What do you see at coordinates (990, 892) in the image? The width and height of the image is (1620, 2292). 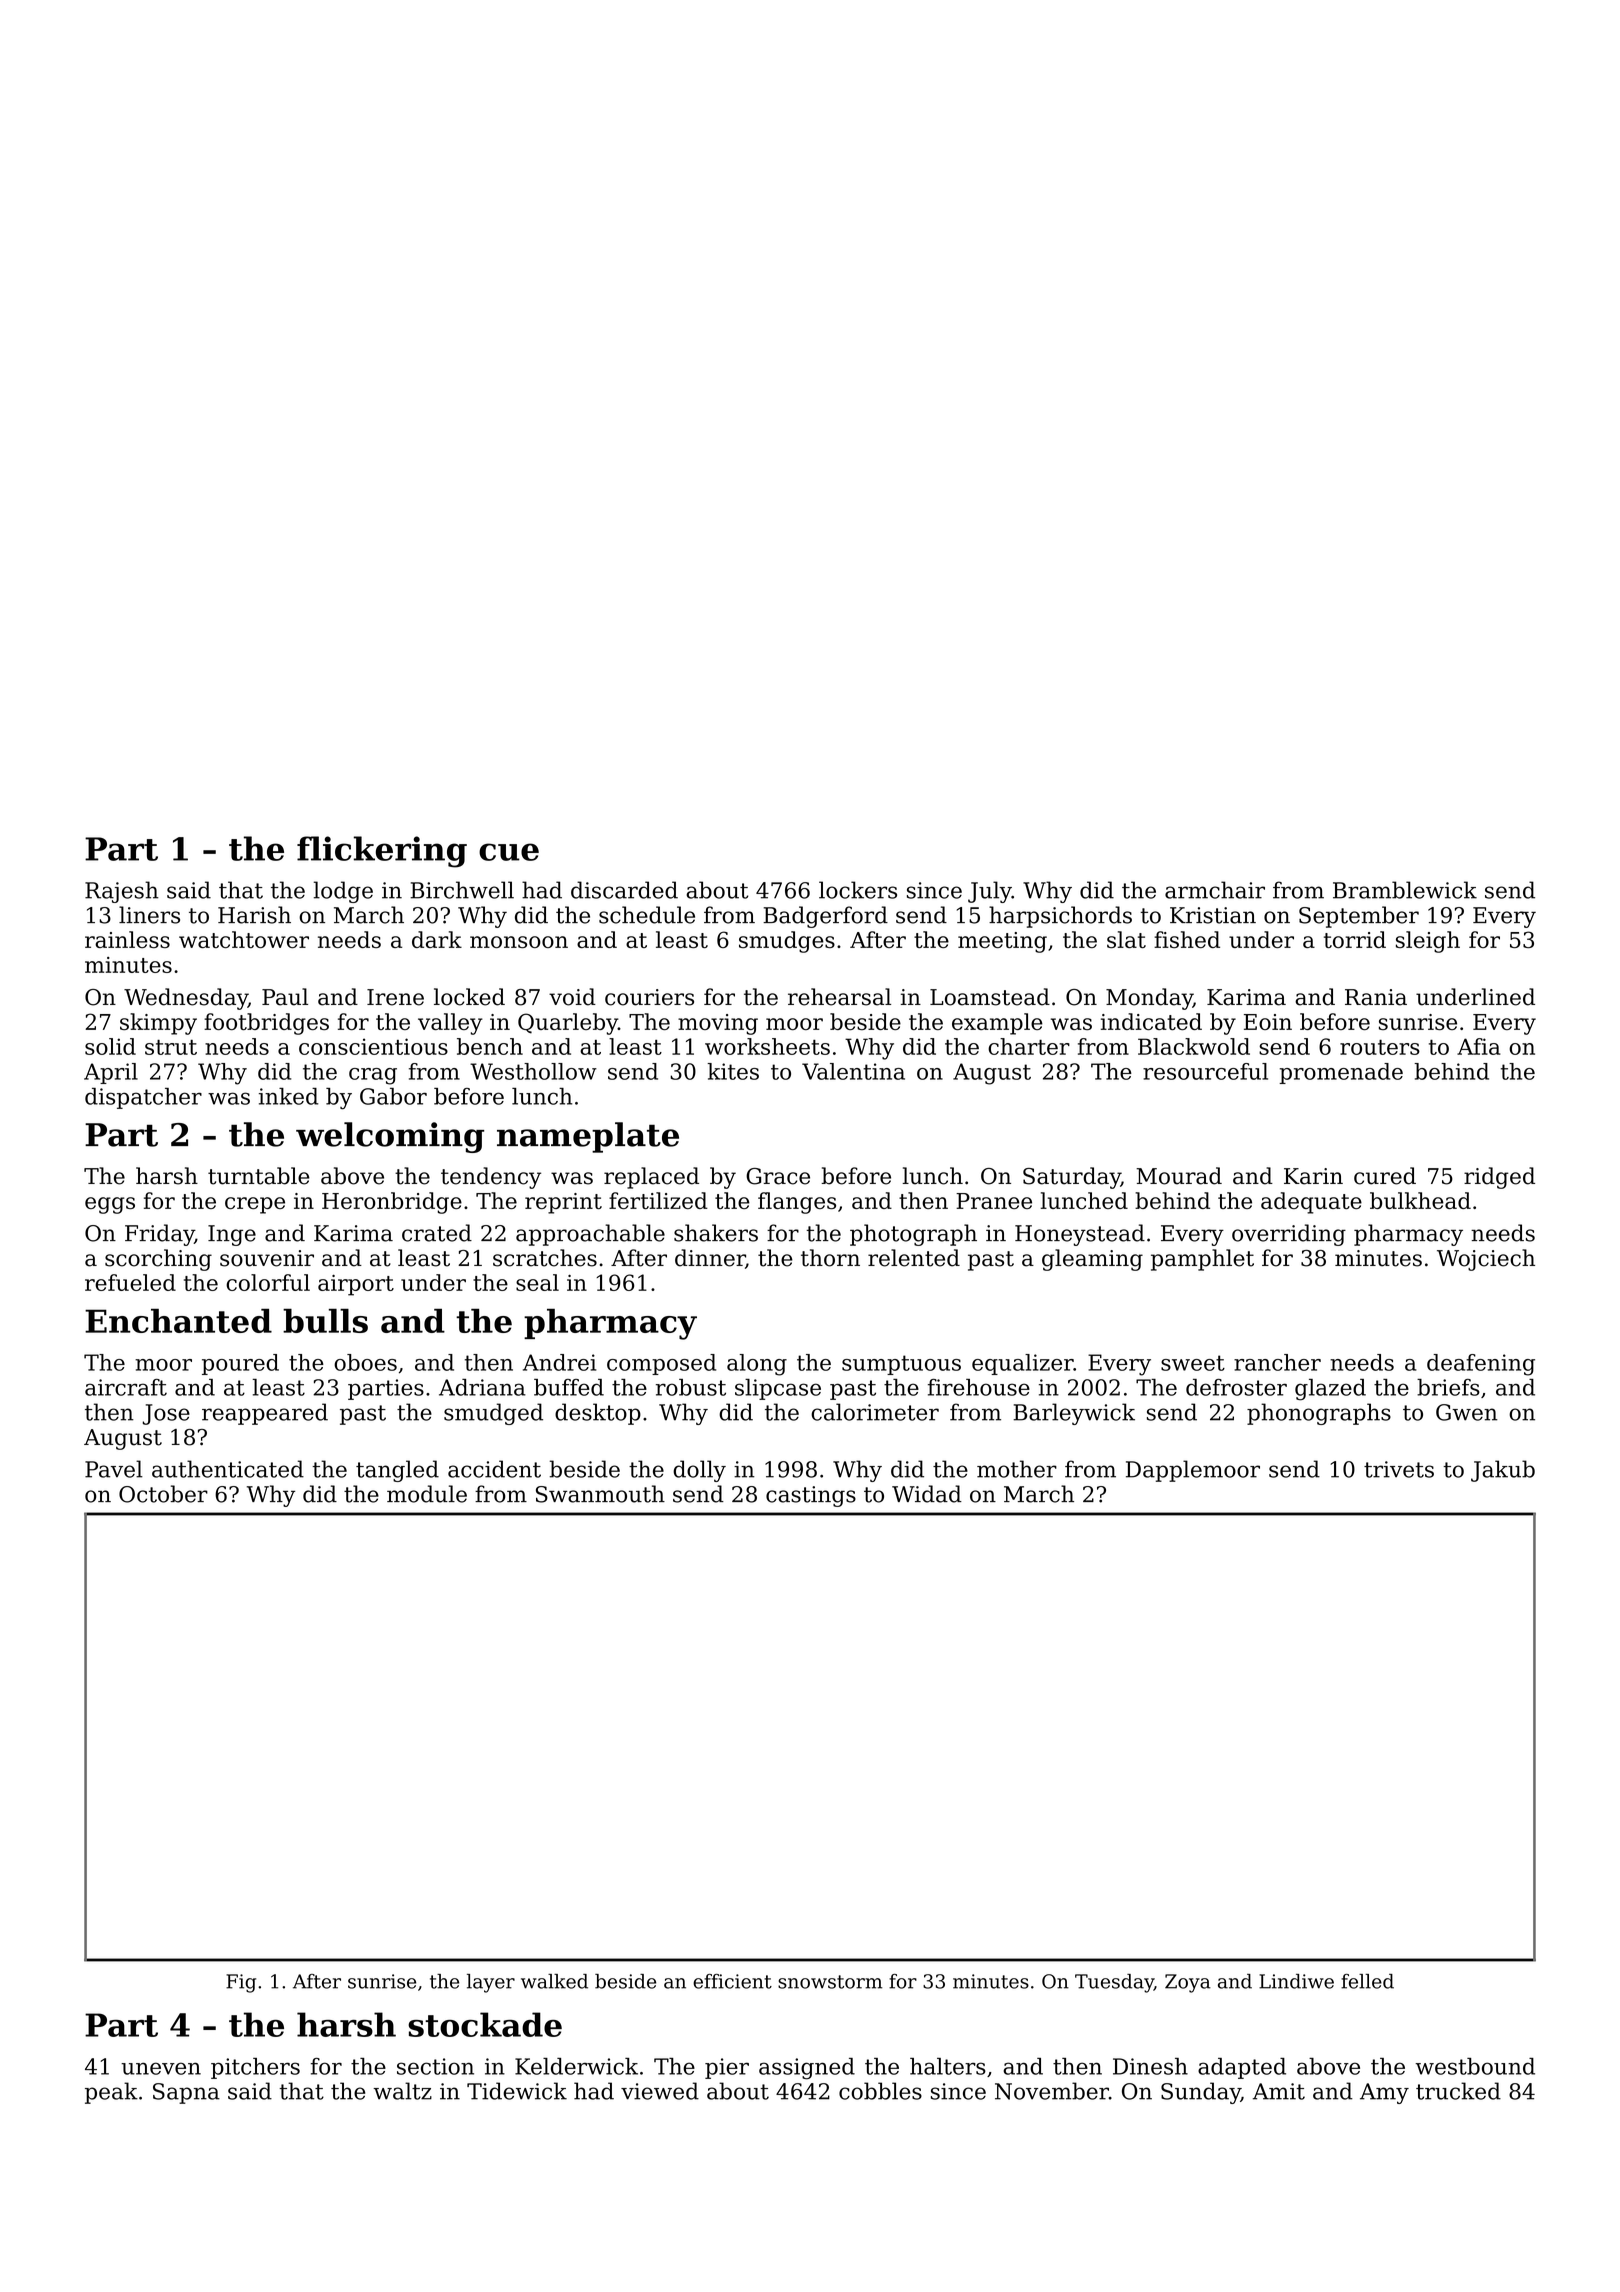 I see `July` at bounding box center [990, 892].
